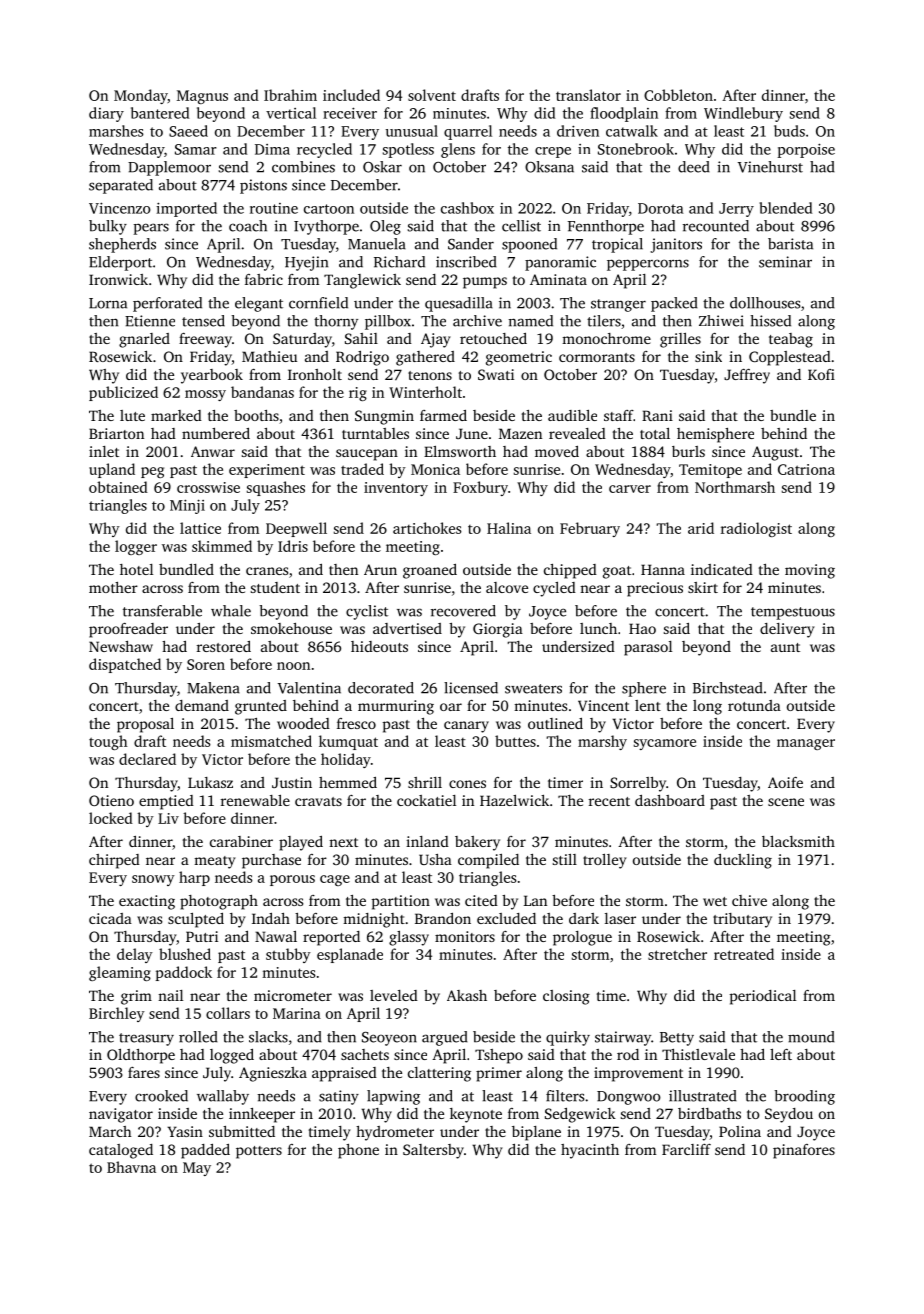 The image size is (924, 1314). What do you see at coordinates (565, 859) in the image?
I see `still` at bounding box center [565, 859].
